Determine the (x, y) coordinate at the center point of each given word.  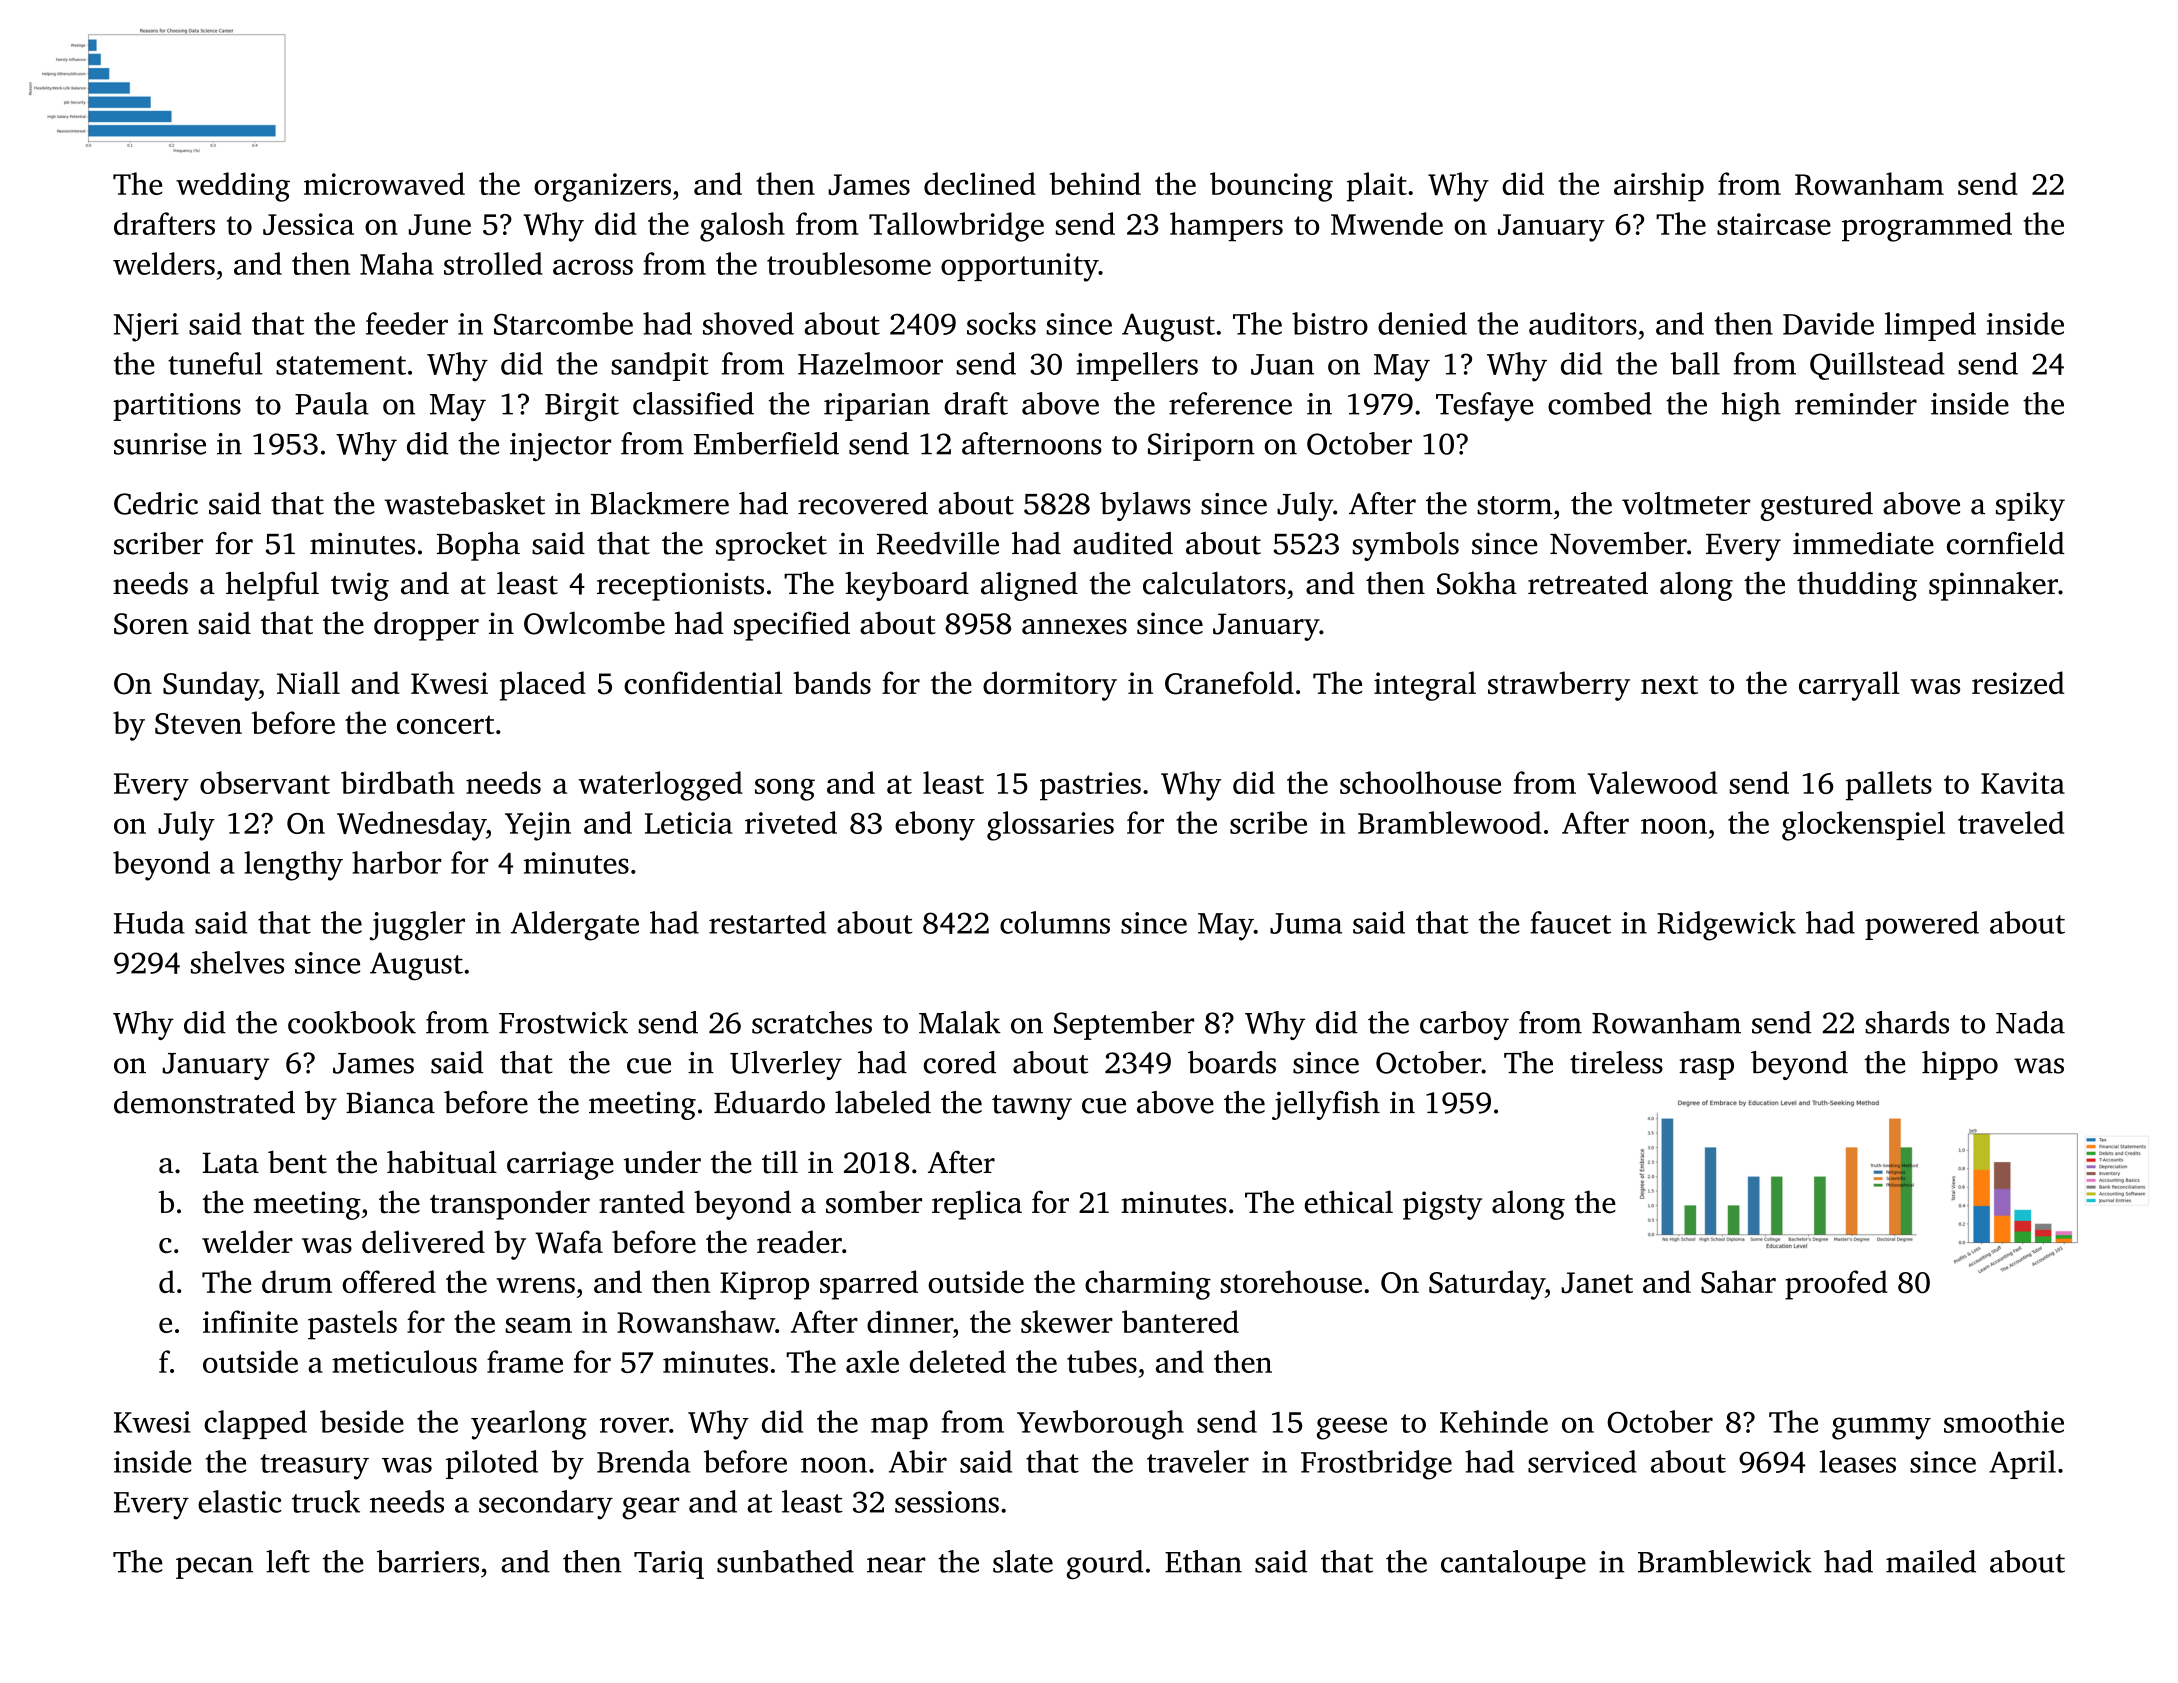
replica (977, 1205)
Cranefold (1229, 683)
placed (543, 686)
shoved (748, 323)
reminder (1856, 403)
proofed (1836, 1285)
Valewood (1652, 782)
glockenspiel (1863, 826)
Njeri (146, 327)
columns (1055, 922)
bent (297, 1162)
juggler (417, 926)
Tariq (669, 1565)
